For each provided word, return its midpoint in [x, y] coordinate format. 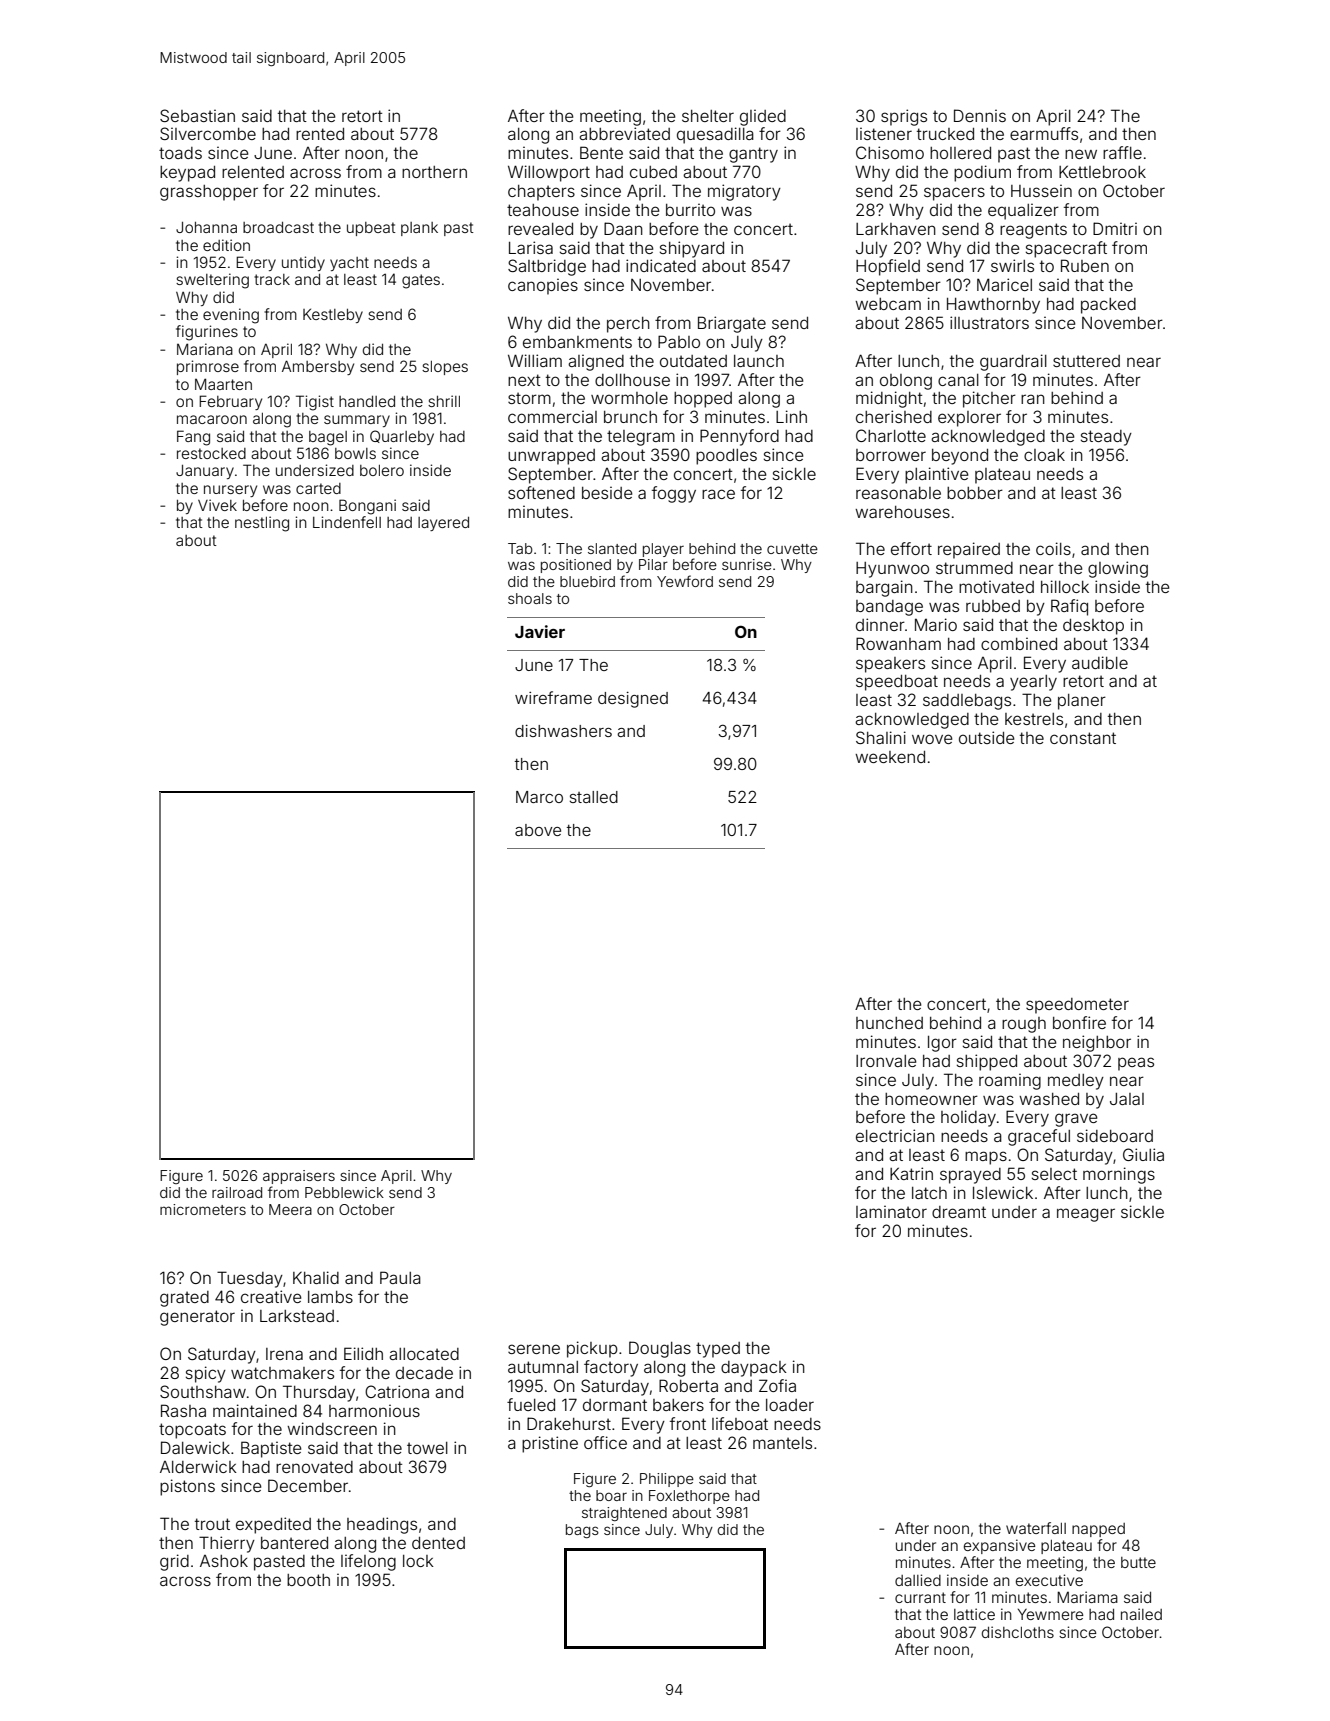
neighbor [1097, 1043]
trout [212, 1524]
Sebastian [197, 115]
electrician [895, 1135]
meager [1086, 1215]
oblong [906, 382]
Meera [290, 1209]
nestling [262, 524]
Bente [601, 152]
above [538, 830]
